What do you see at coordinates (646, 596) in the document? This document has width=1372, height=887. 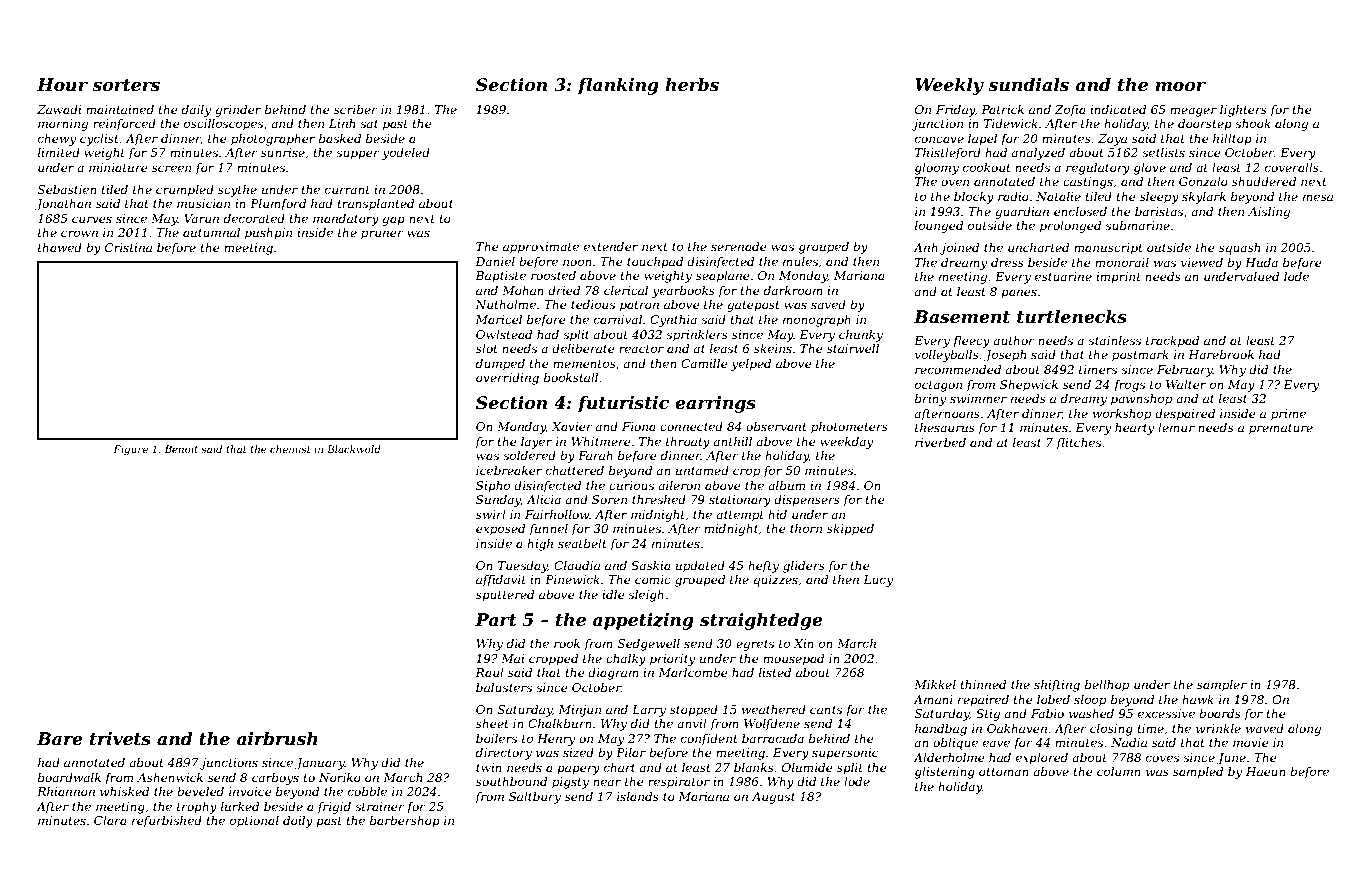 I see `sleigh` at bounding box center [646, 596].
